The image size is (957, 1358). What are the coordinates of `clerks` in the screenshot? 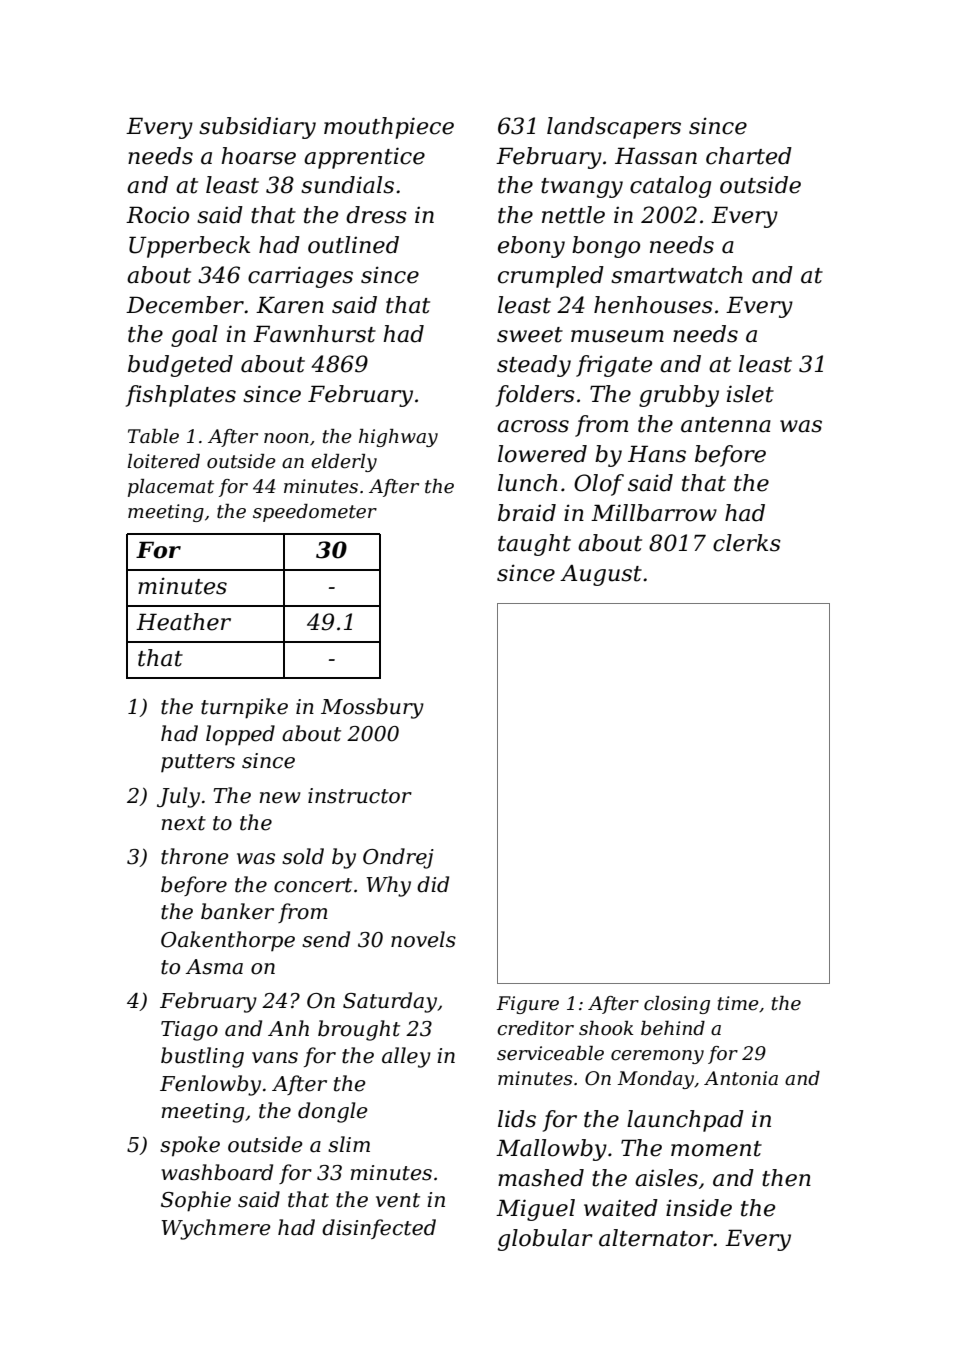 It's located at (747, 543).
